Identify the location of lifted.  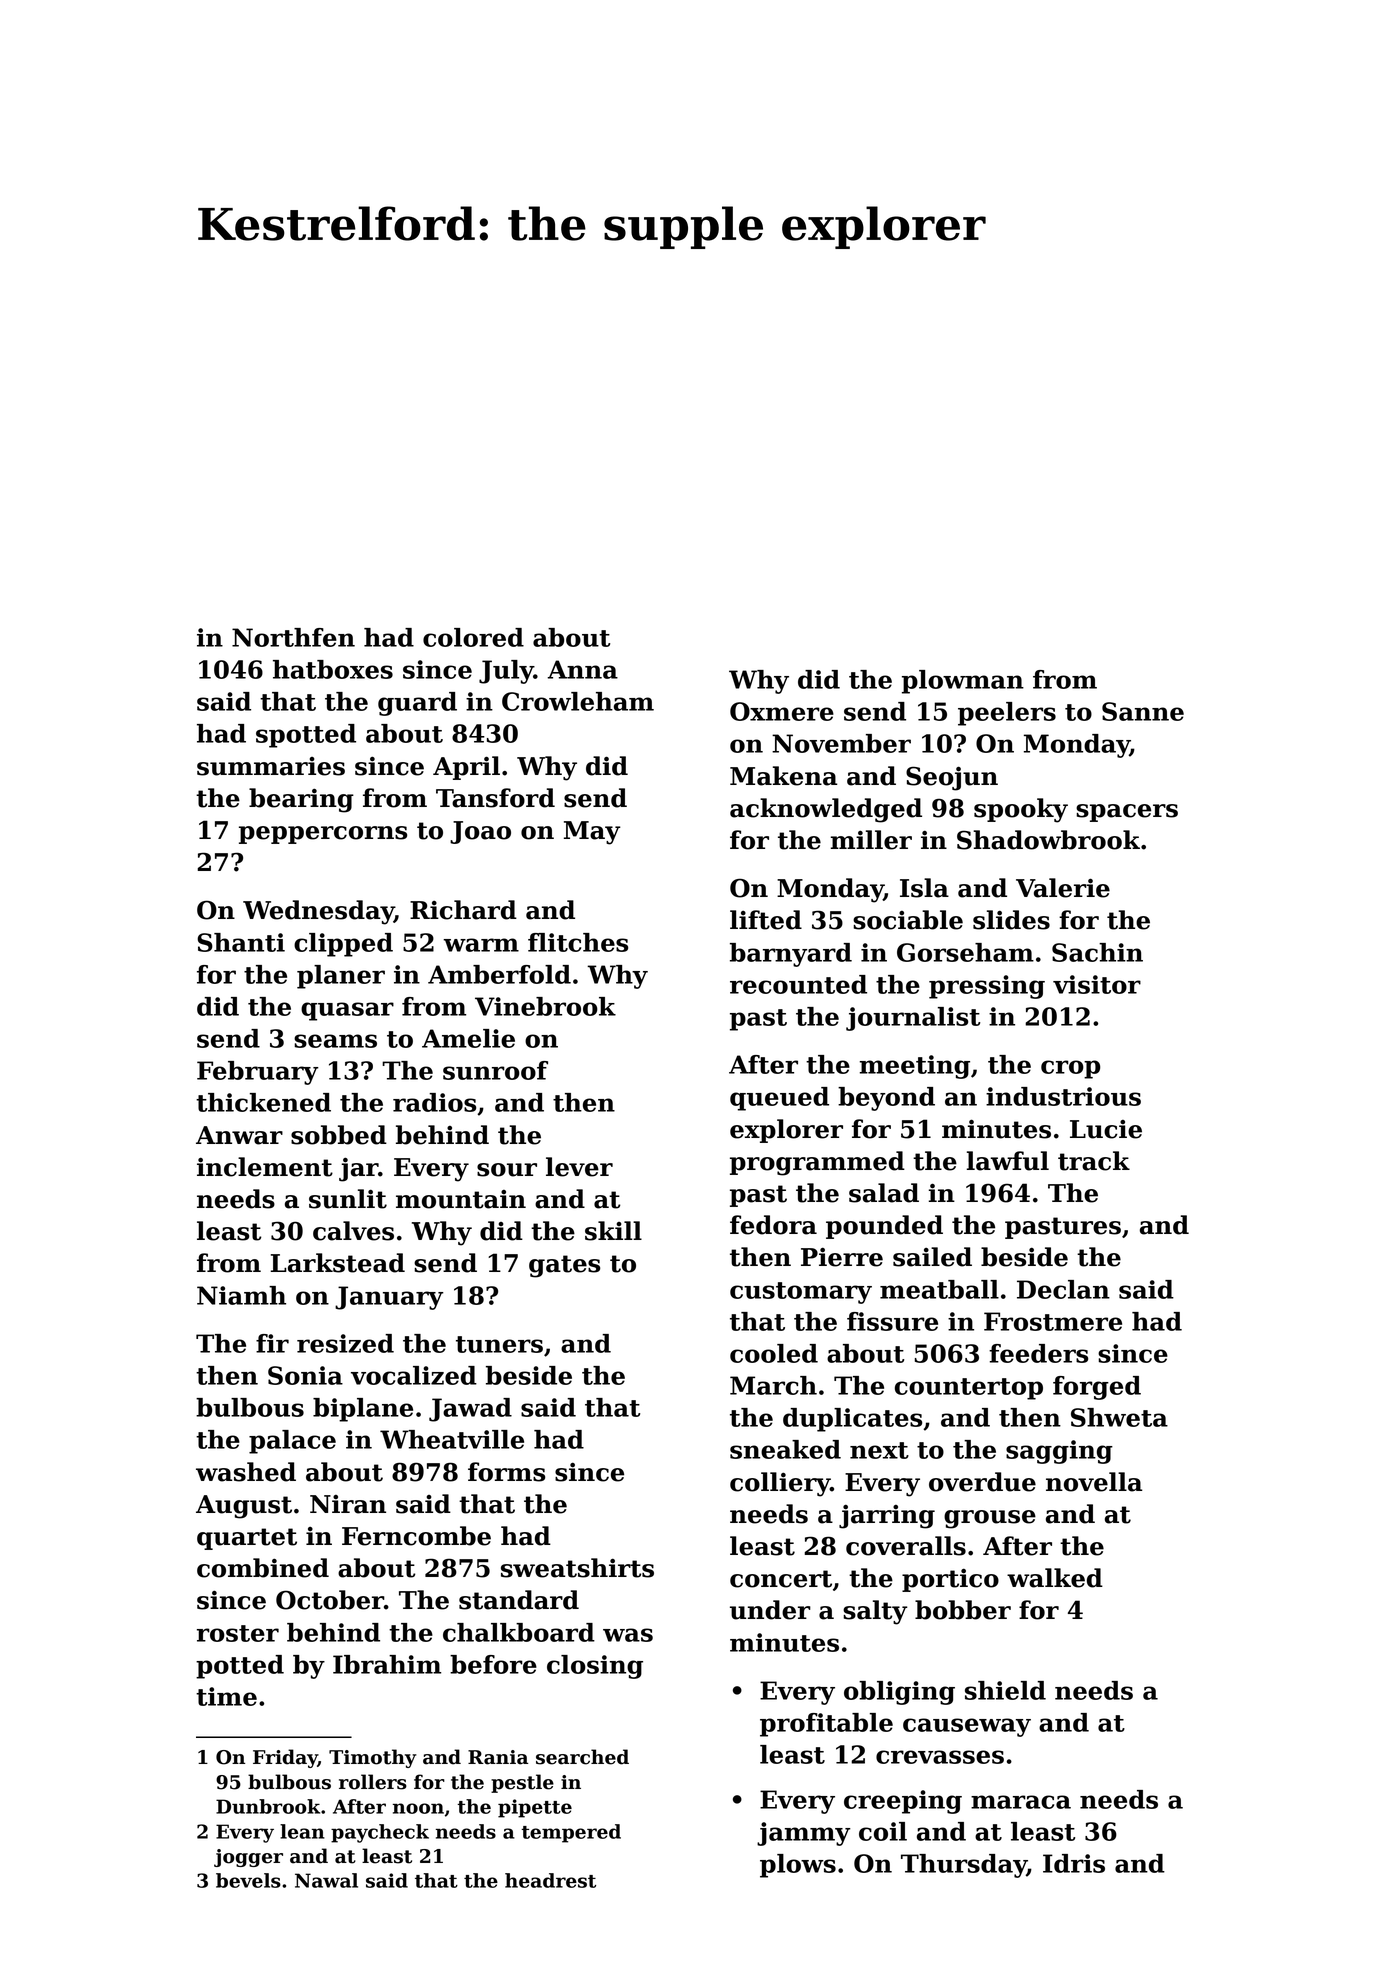
(766, 920).
